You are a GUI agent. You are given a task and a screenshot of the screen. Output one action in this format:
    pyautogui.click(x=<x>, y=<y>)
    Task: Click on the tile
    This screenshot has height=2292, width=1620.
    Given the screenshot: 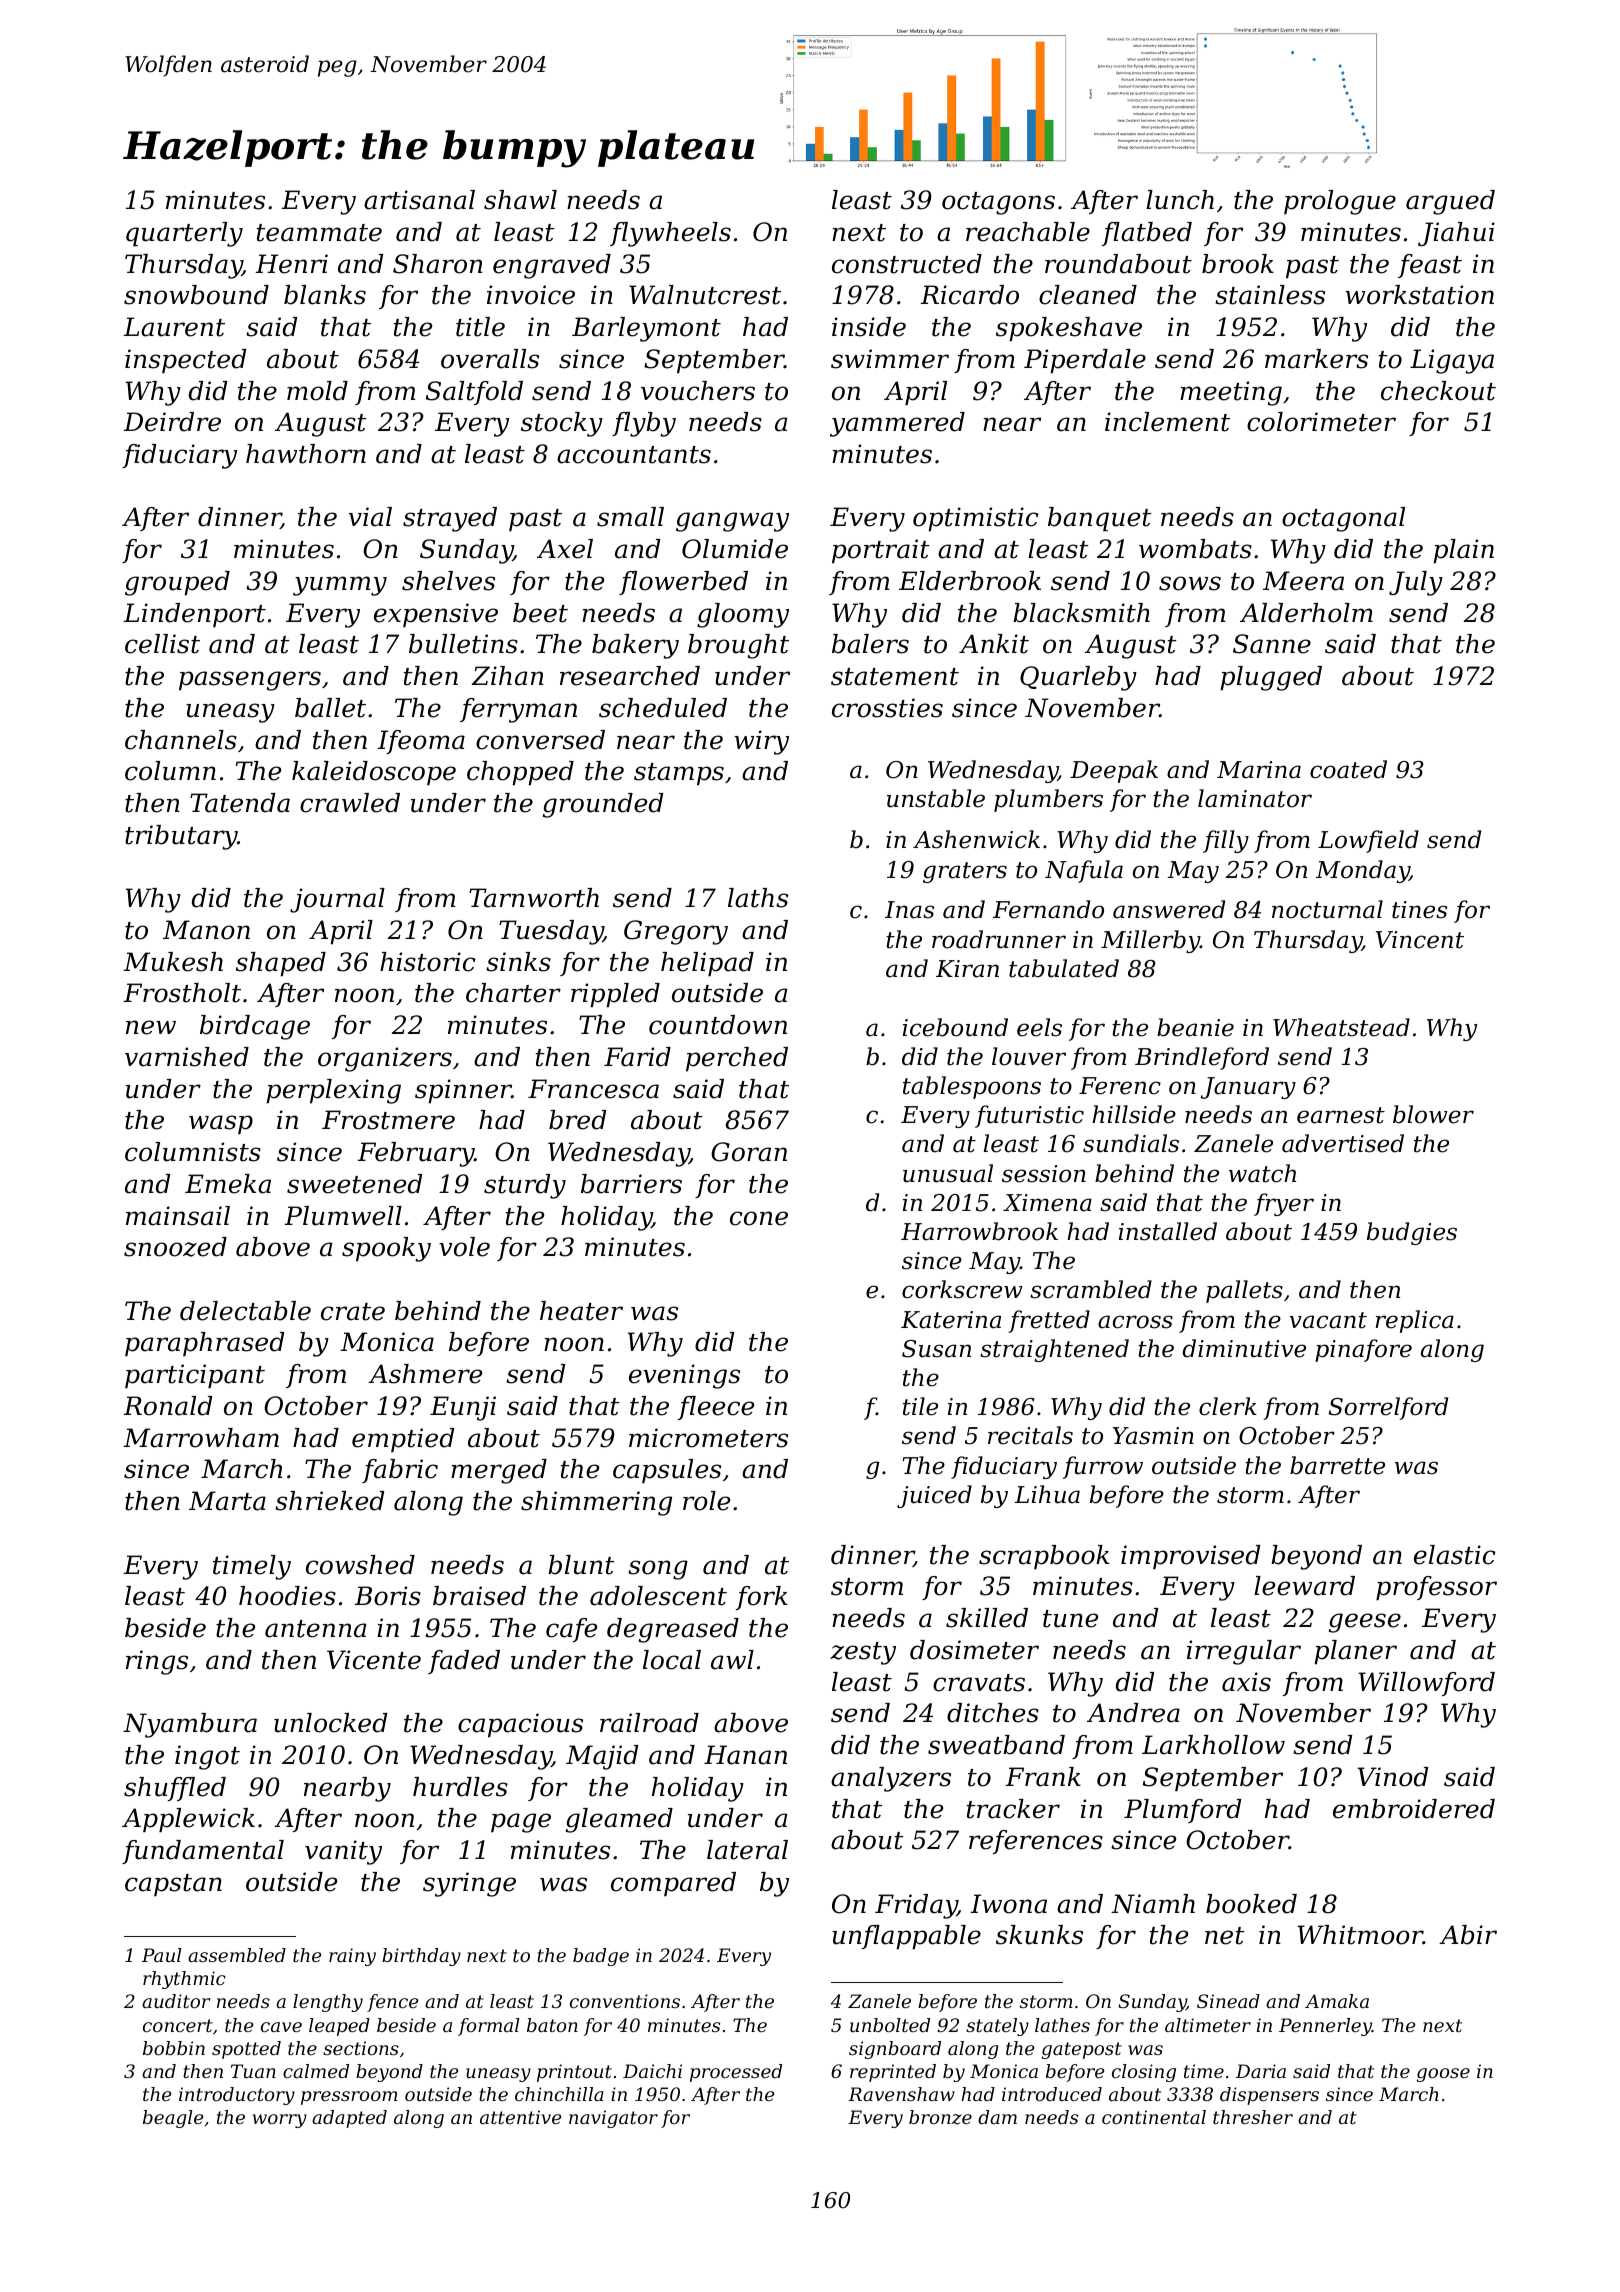 What is the action you would take?
    pyautogui.click(x=920, y=1406)
